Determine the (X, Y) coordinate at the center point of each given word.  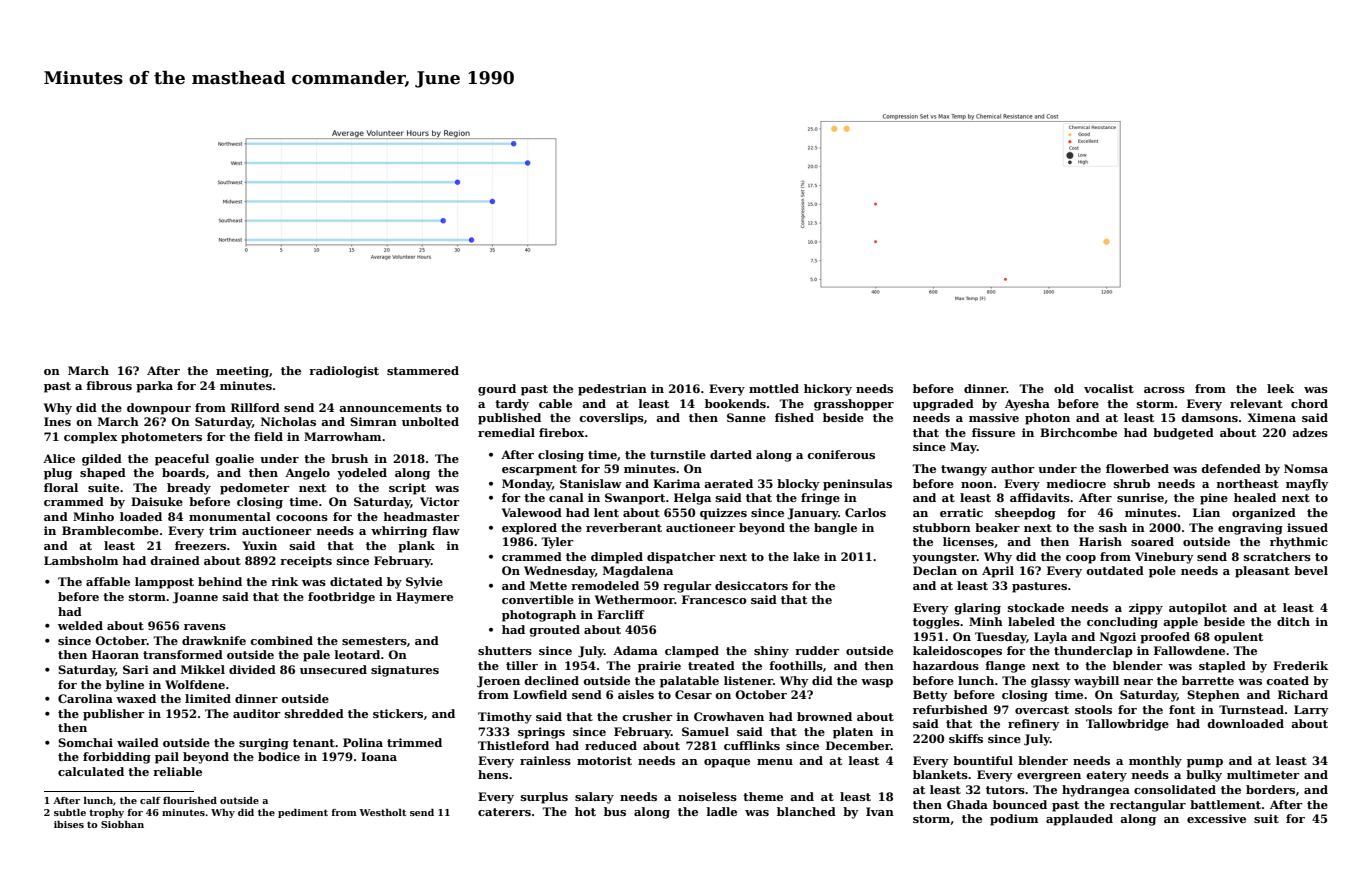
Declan (935, 570)
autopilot (1198, 609)
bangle (835, 529)
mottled (774, 388)
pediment (303, 813)
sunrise (1140, 497)
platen (853, 733)
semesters (374, 641)
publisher (114, 715)
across (1164, 390)
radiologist (344, 372)
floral (61, 487)
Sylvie (424, 583)
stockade (1036, 607)
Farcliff (621, 614)
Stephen (1213, 696)
